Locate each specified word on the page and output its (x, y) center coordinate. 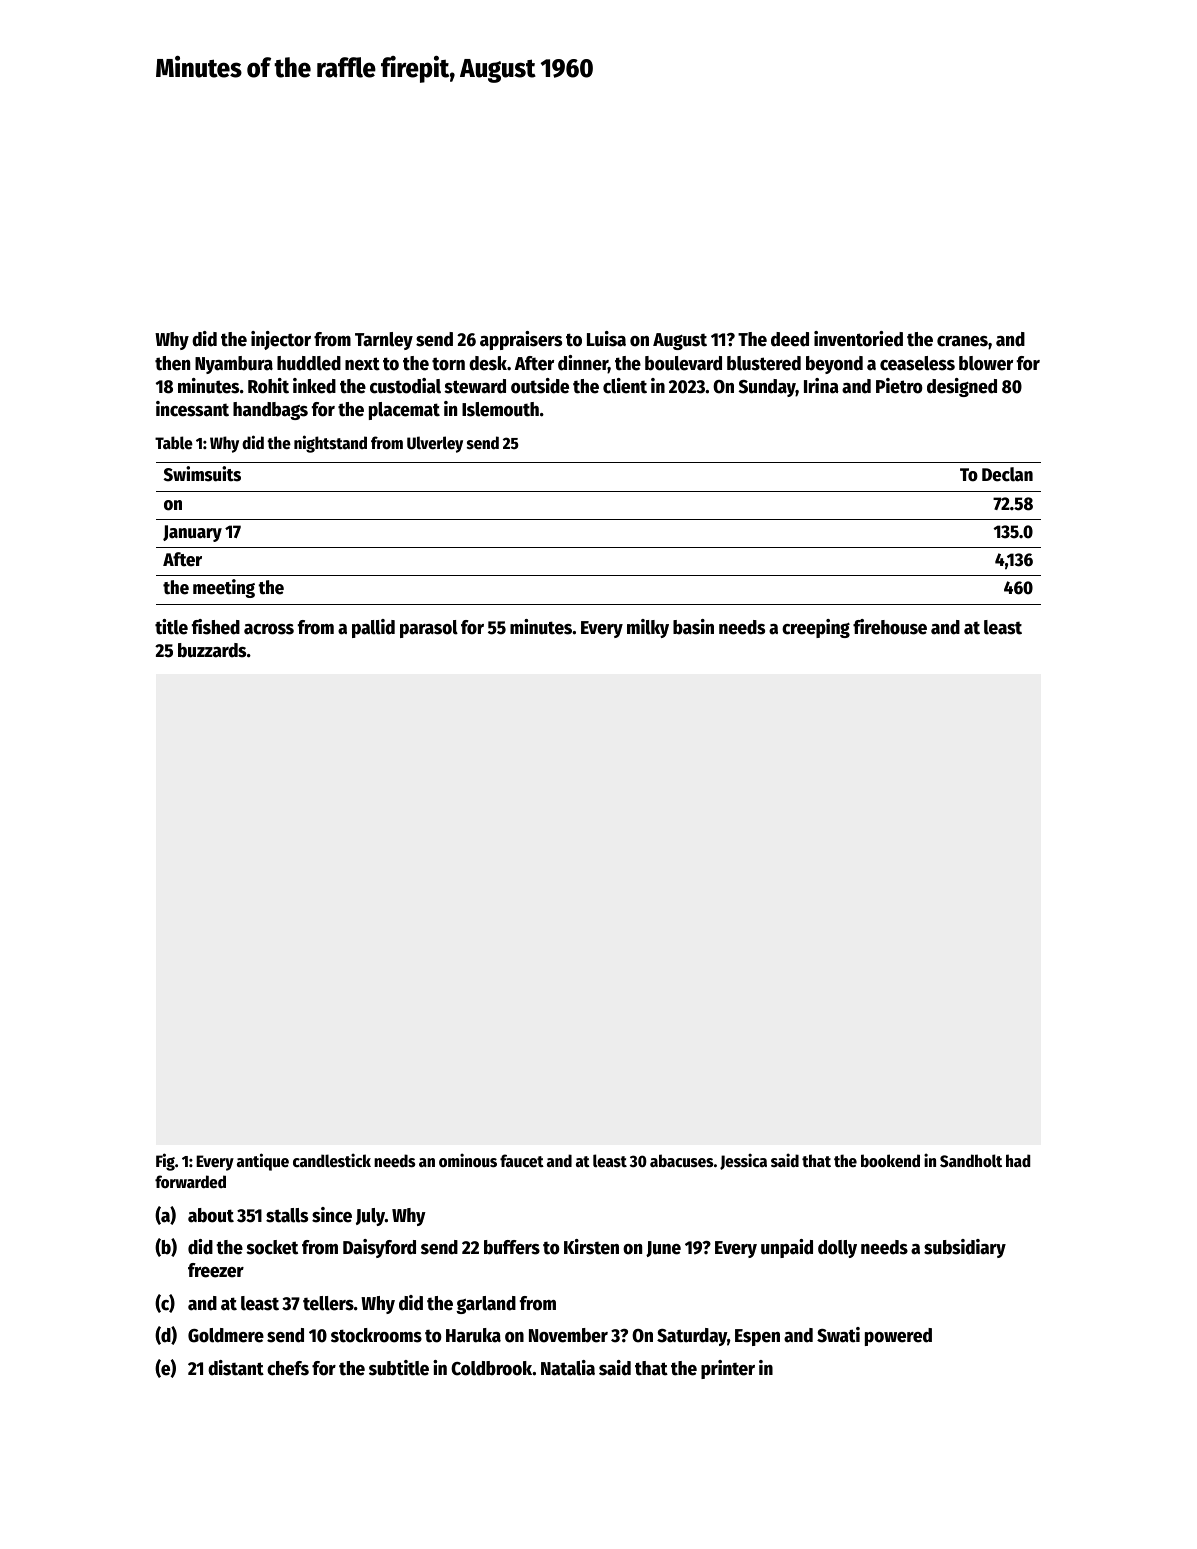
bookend (890, 1161)
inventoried (858, 339)
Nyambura (234, 365)
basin (693, 627)
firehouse (890, 627)
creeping (816, 628)
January (192, 533)
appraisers (521, 340)
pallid (373, 628)
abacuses (682, 1161)
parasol (429, 629)
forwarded (190, 1182)
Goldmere (226, 1335)
